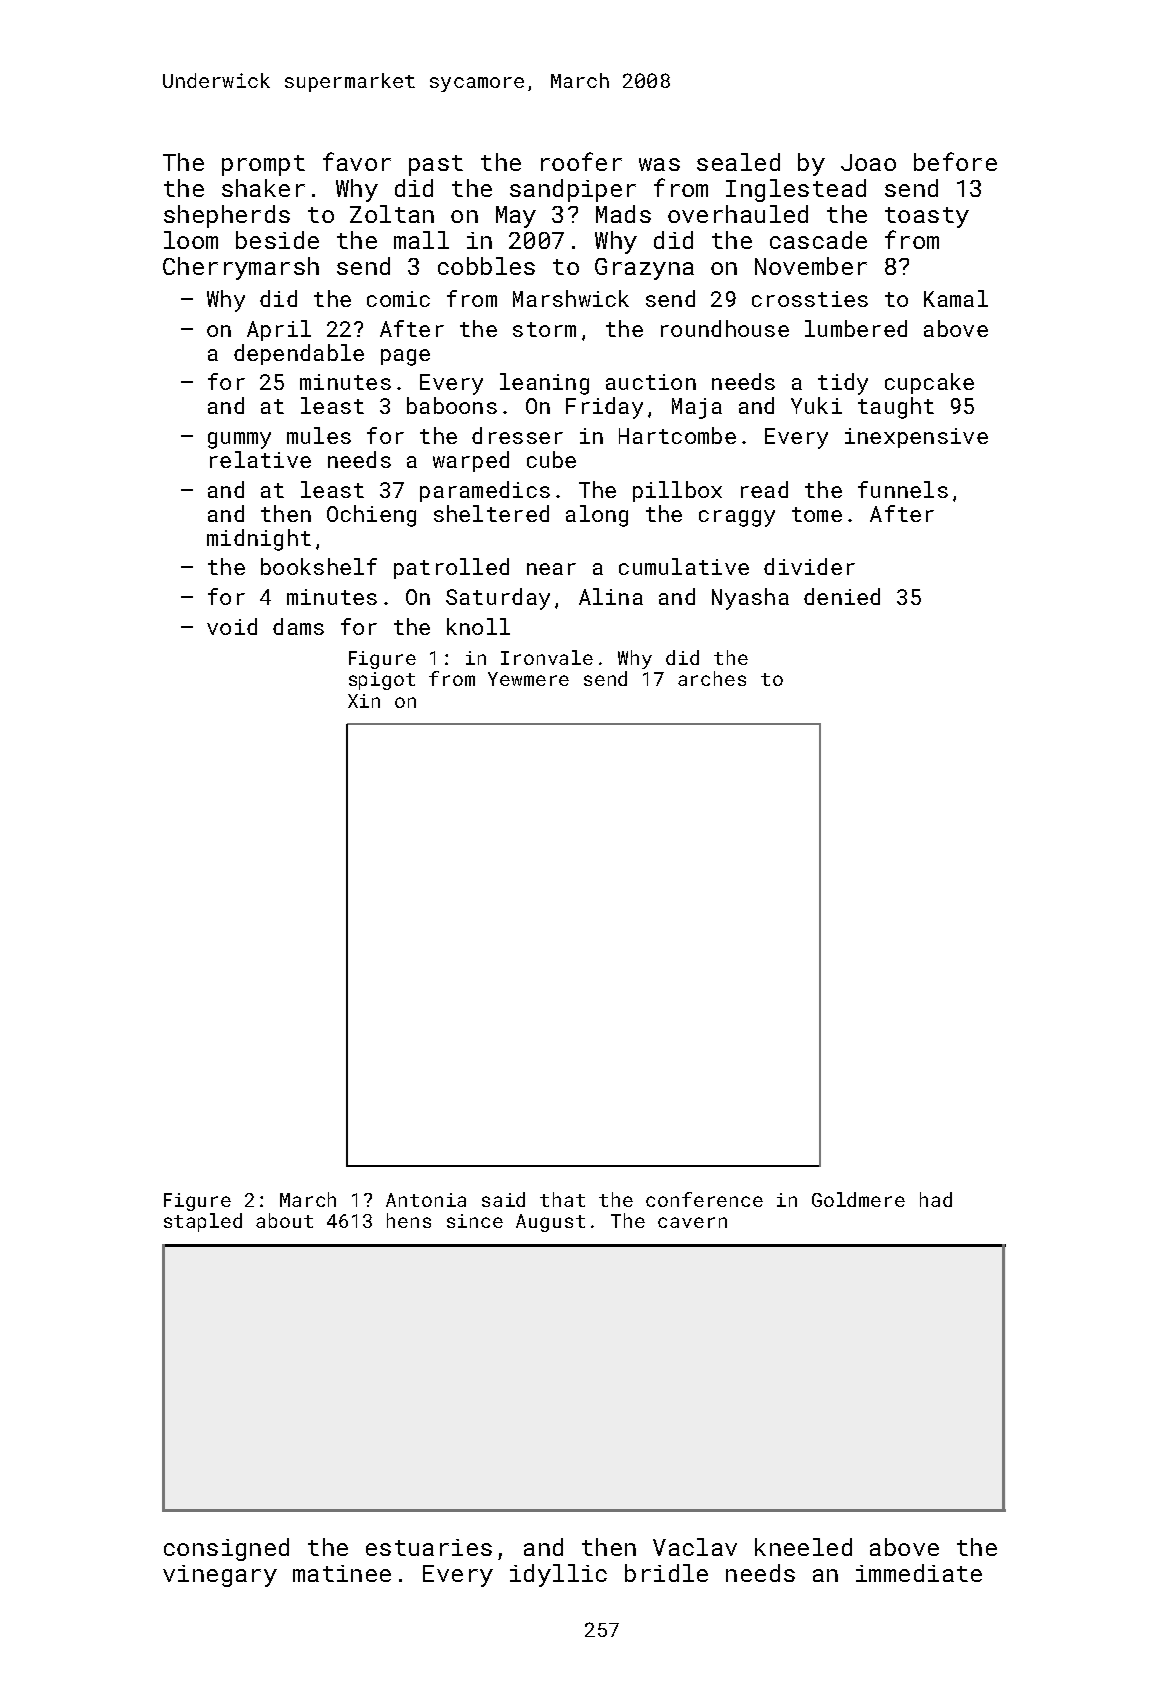 The height and width of the document is (1690, 1167). I want to click on had, so click(936, 1199).
